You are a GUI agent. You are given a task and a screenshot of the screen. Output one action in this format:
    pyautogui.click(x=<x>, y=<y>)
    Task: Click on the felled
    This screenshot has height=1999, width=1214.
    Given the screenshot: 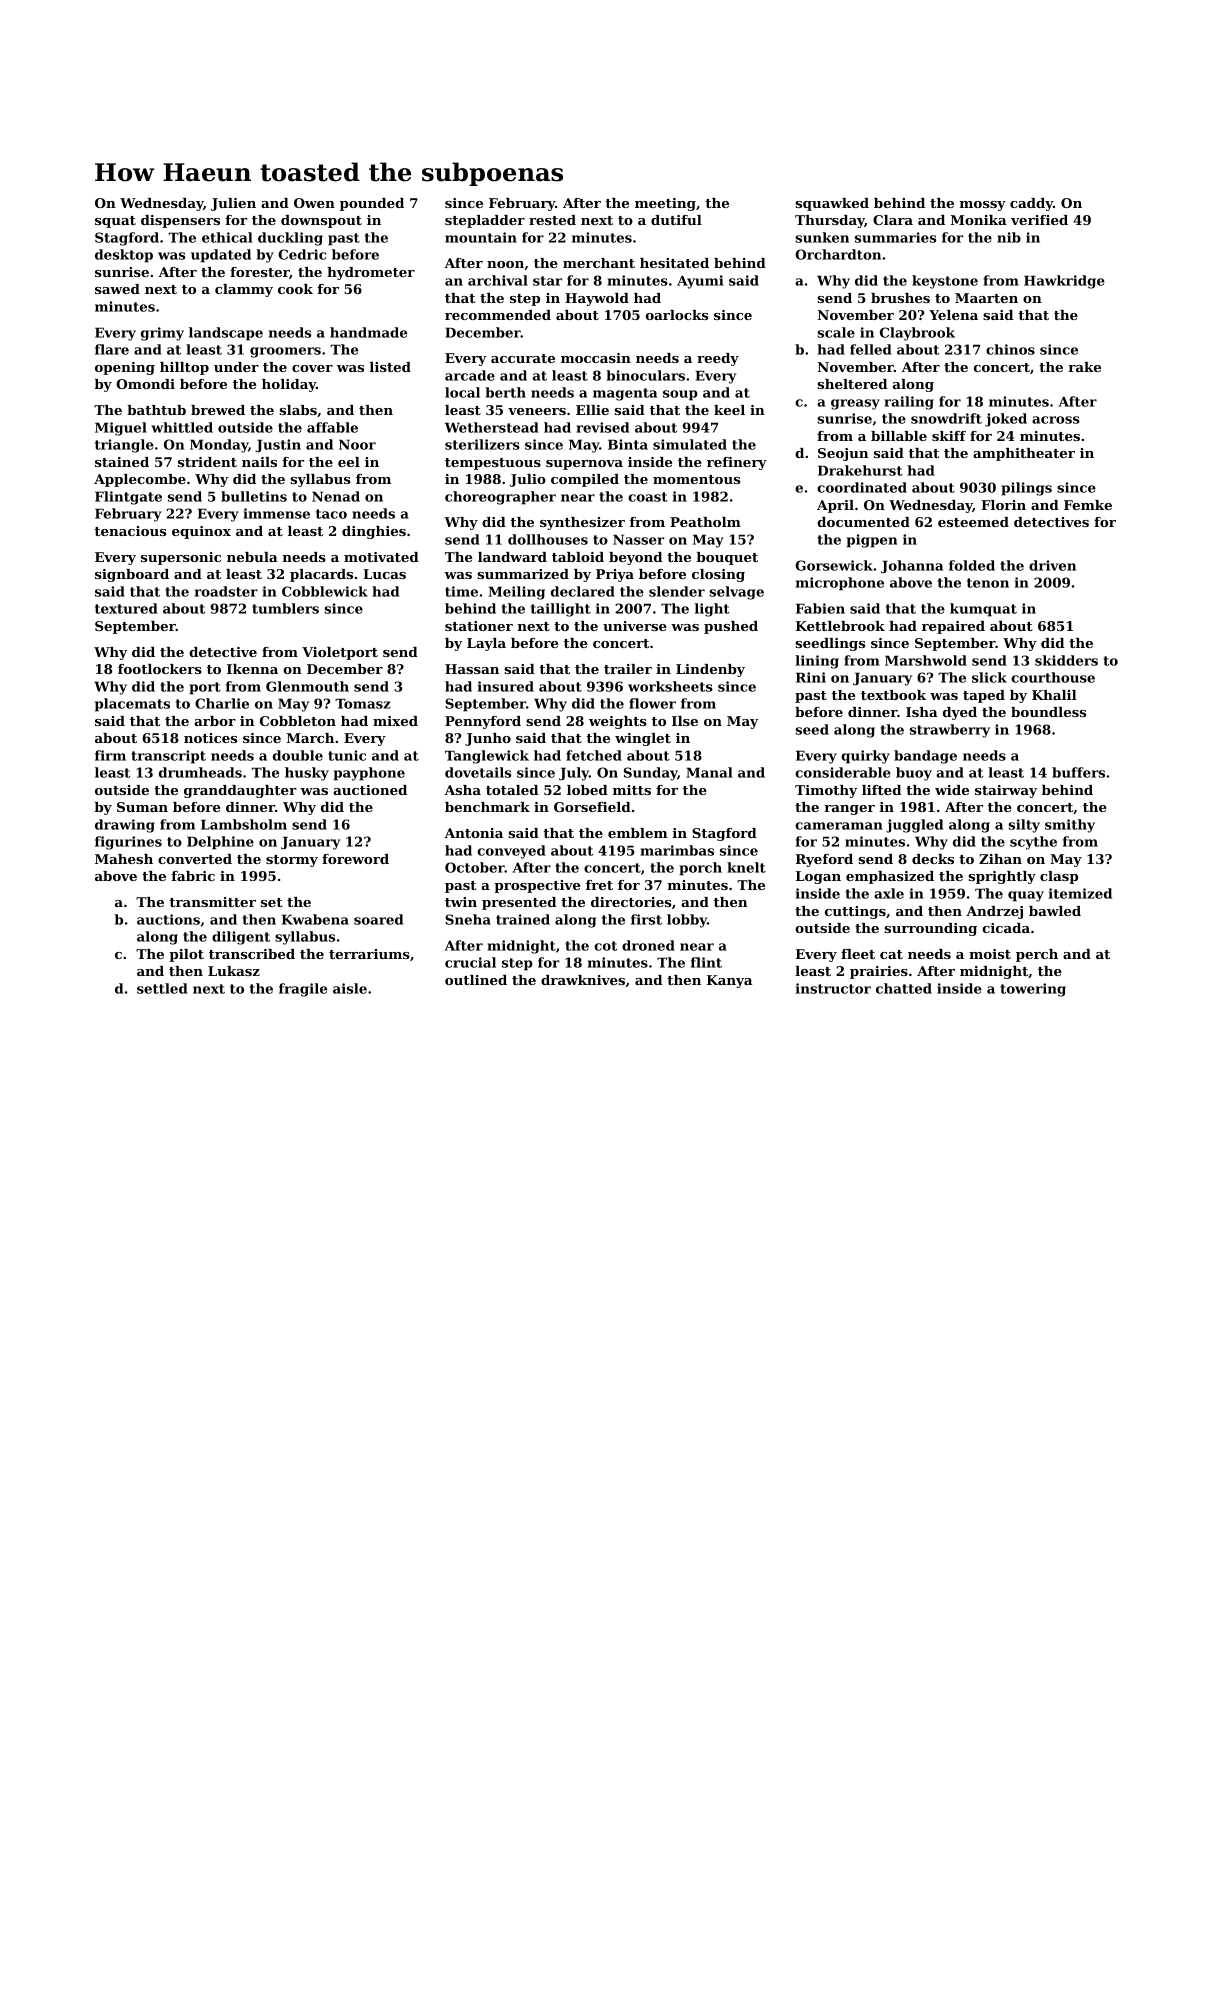 What is the action you would take?
    pyautogui.click(x=871, y=349)
